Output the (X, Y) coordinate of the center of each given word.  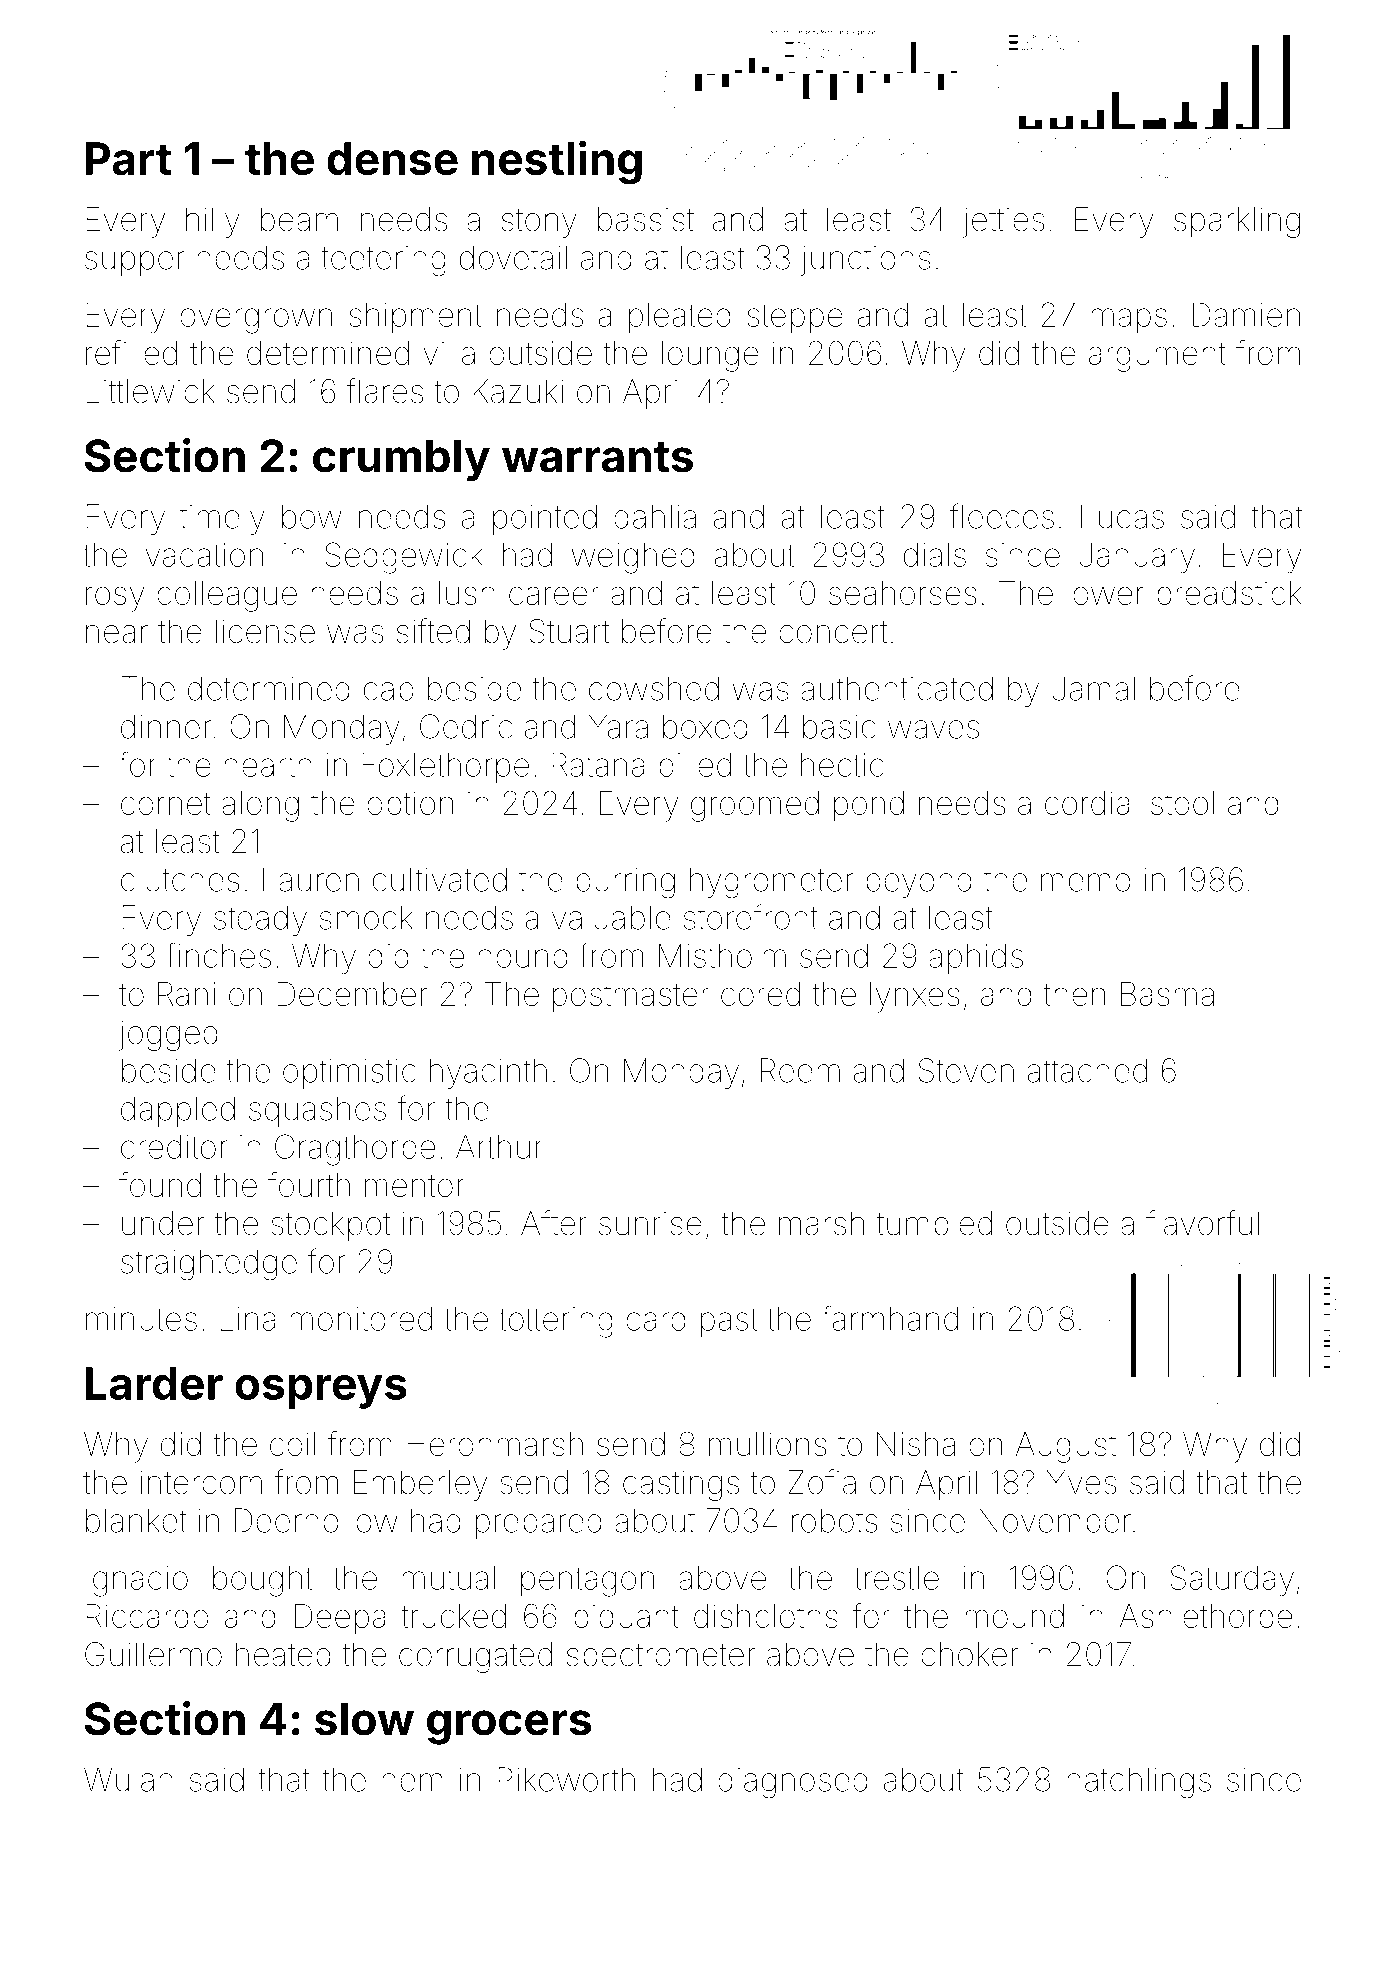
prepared (539, 1524)
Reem (800, 1070)
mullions (767, 1444)
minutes (141, 1319)
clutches (180, 880)
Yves (1081, 1482)
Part (129, 158)
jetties (1003, 222)
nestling (557, 162)
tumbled (934, 1223)
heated (283, 1654)
